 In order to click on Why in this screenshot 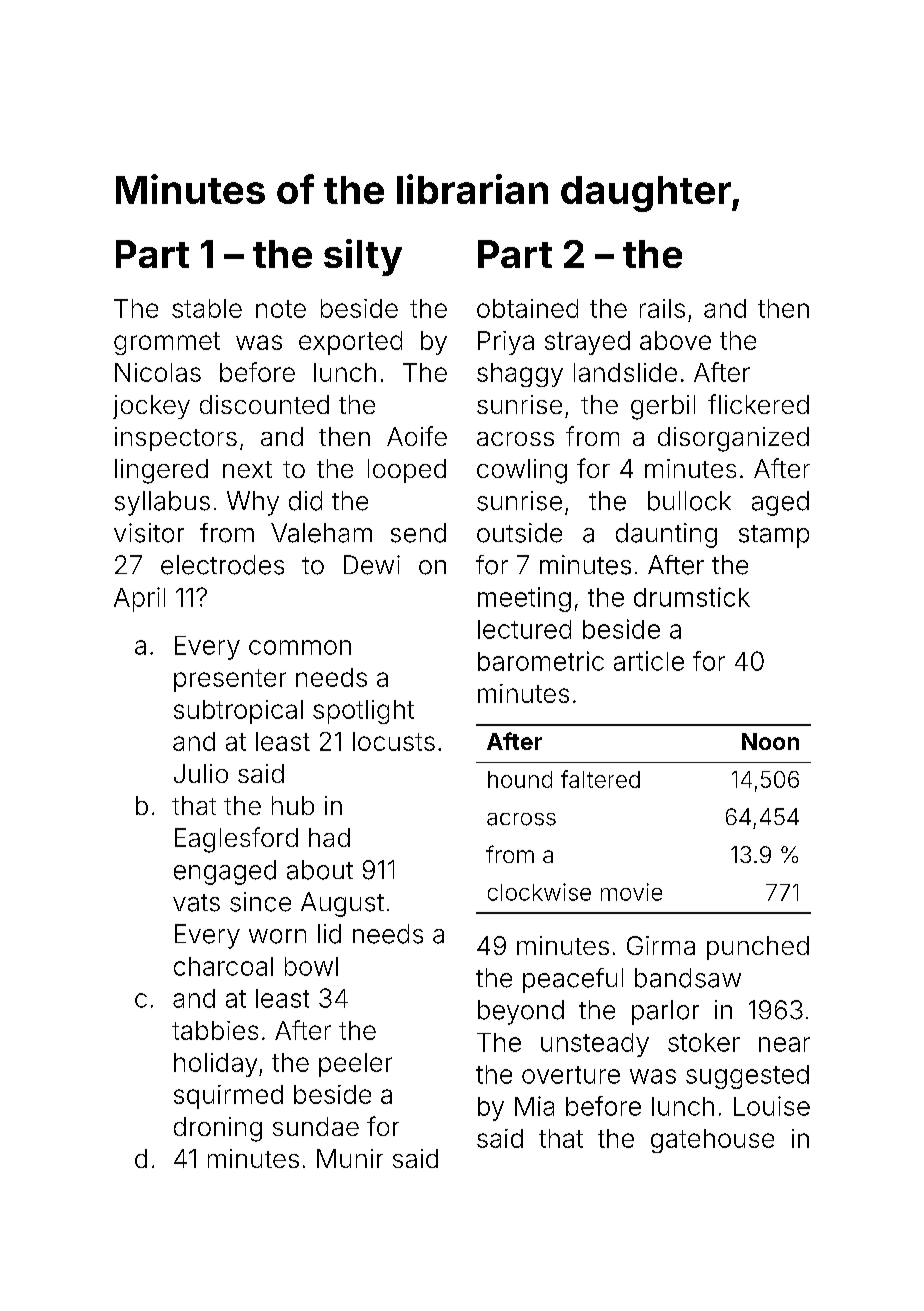, I will do `click(253, 503)`.
